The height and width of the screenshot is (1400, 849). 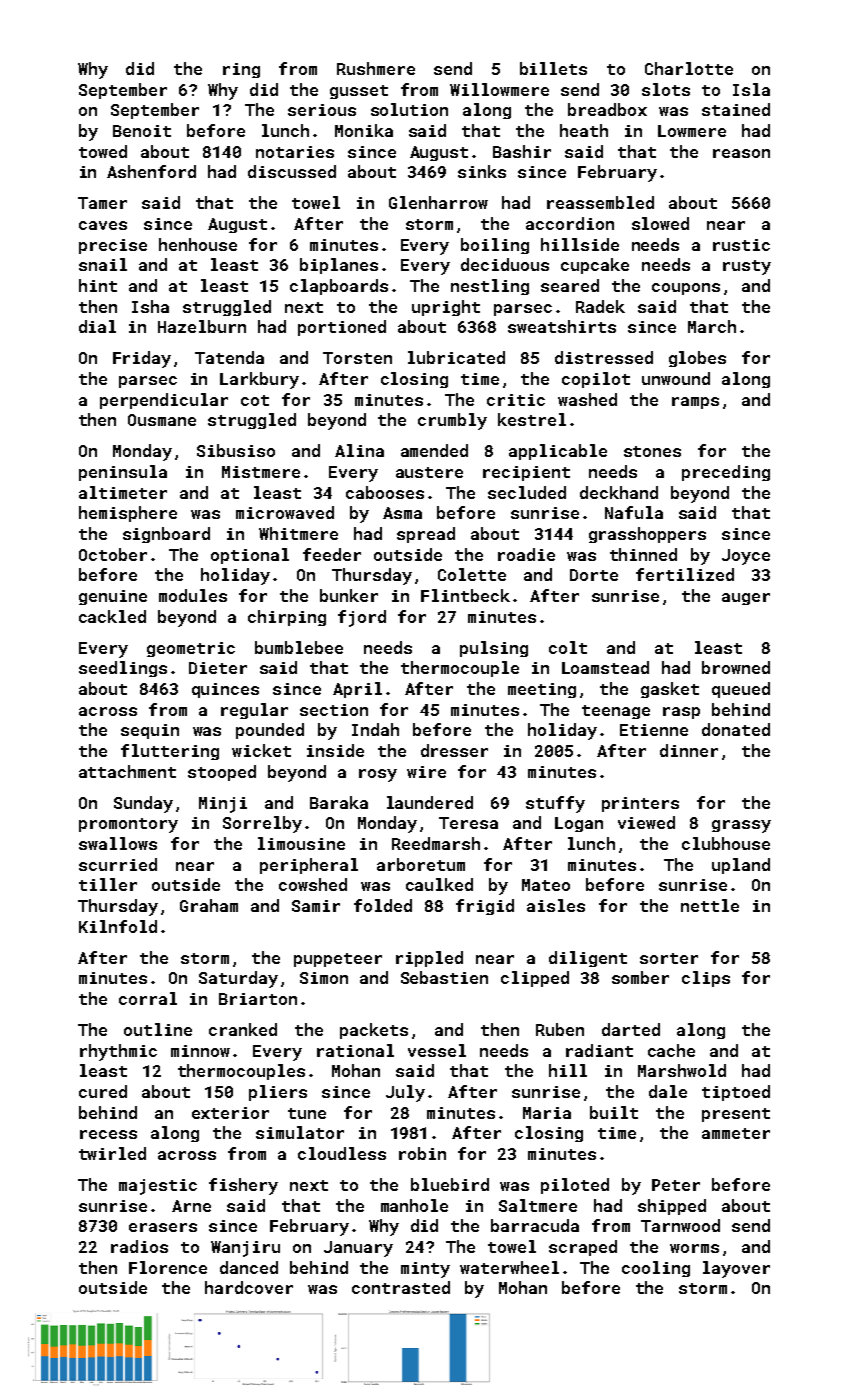 I want to click on Benoit, so click(x=142, y=131).
